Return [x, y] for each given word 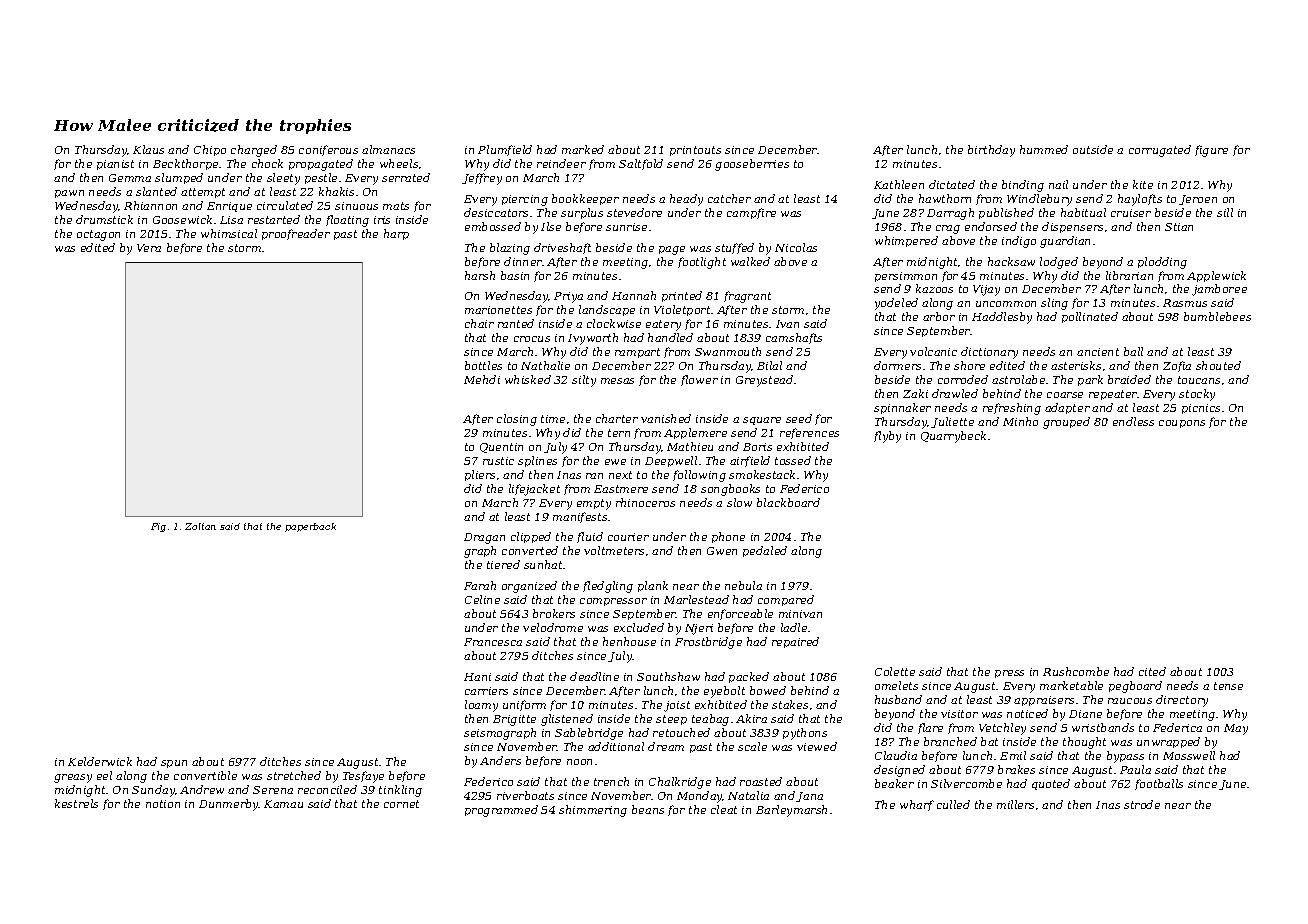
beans [648, 809]
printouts [695, 151]
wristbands [1103, 727]
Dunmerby [229, 805]
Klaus [148, 149]
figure [1211, 151]
